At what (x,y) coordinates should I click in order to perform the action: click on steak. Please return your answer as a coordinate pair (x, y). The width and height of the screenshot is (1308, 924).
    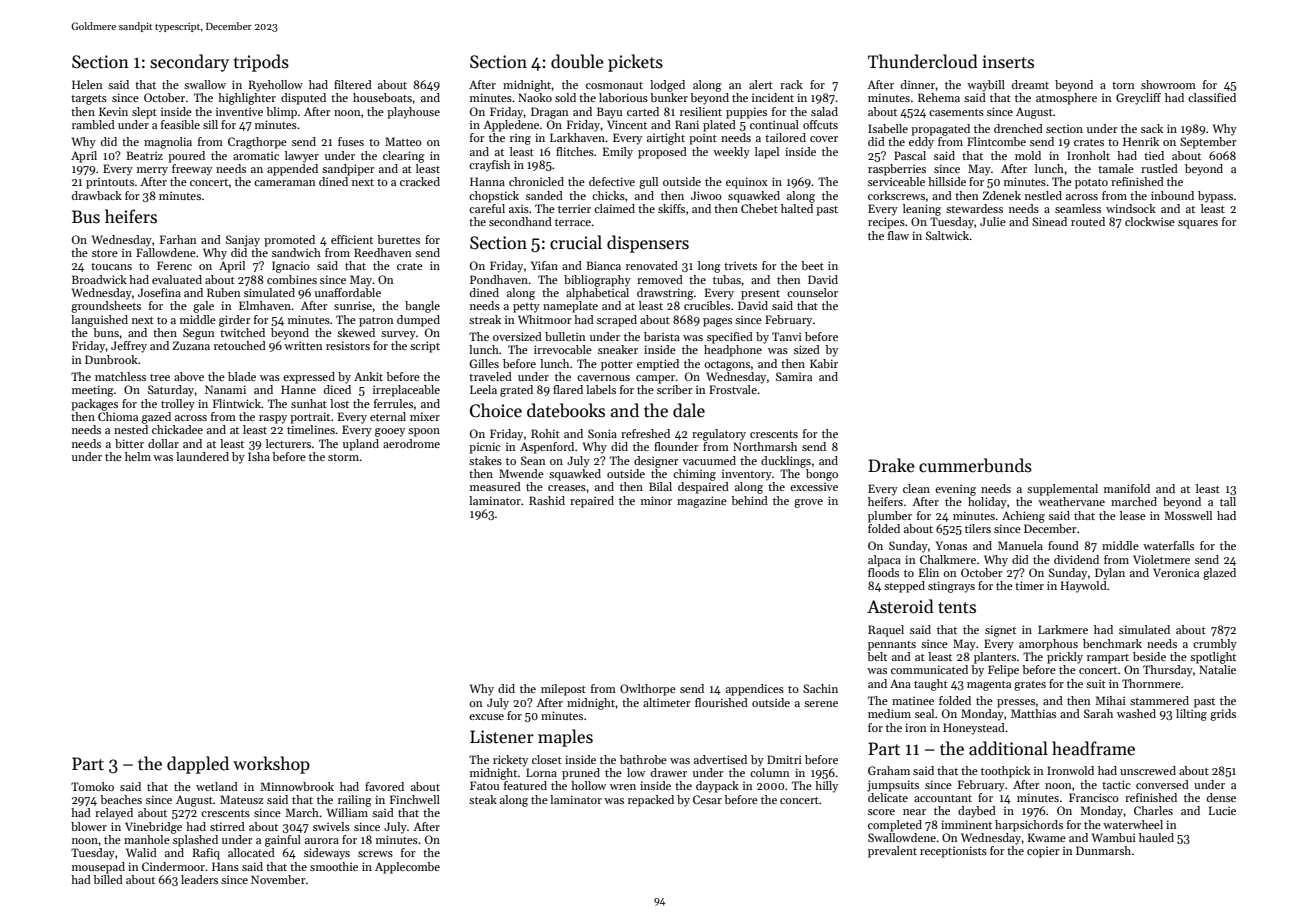
    Looking at the image, I should click on (483, 799).
